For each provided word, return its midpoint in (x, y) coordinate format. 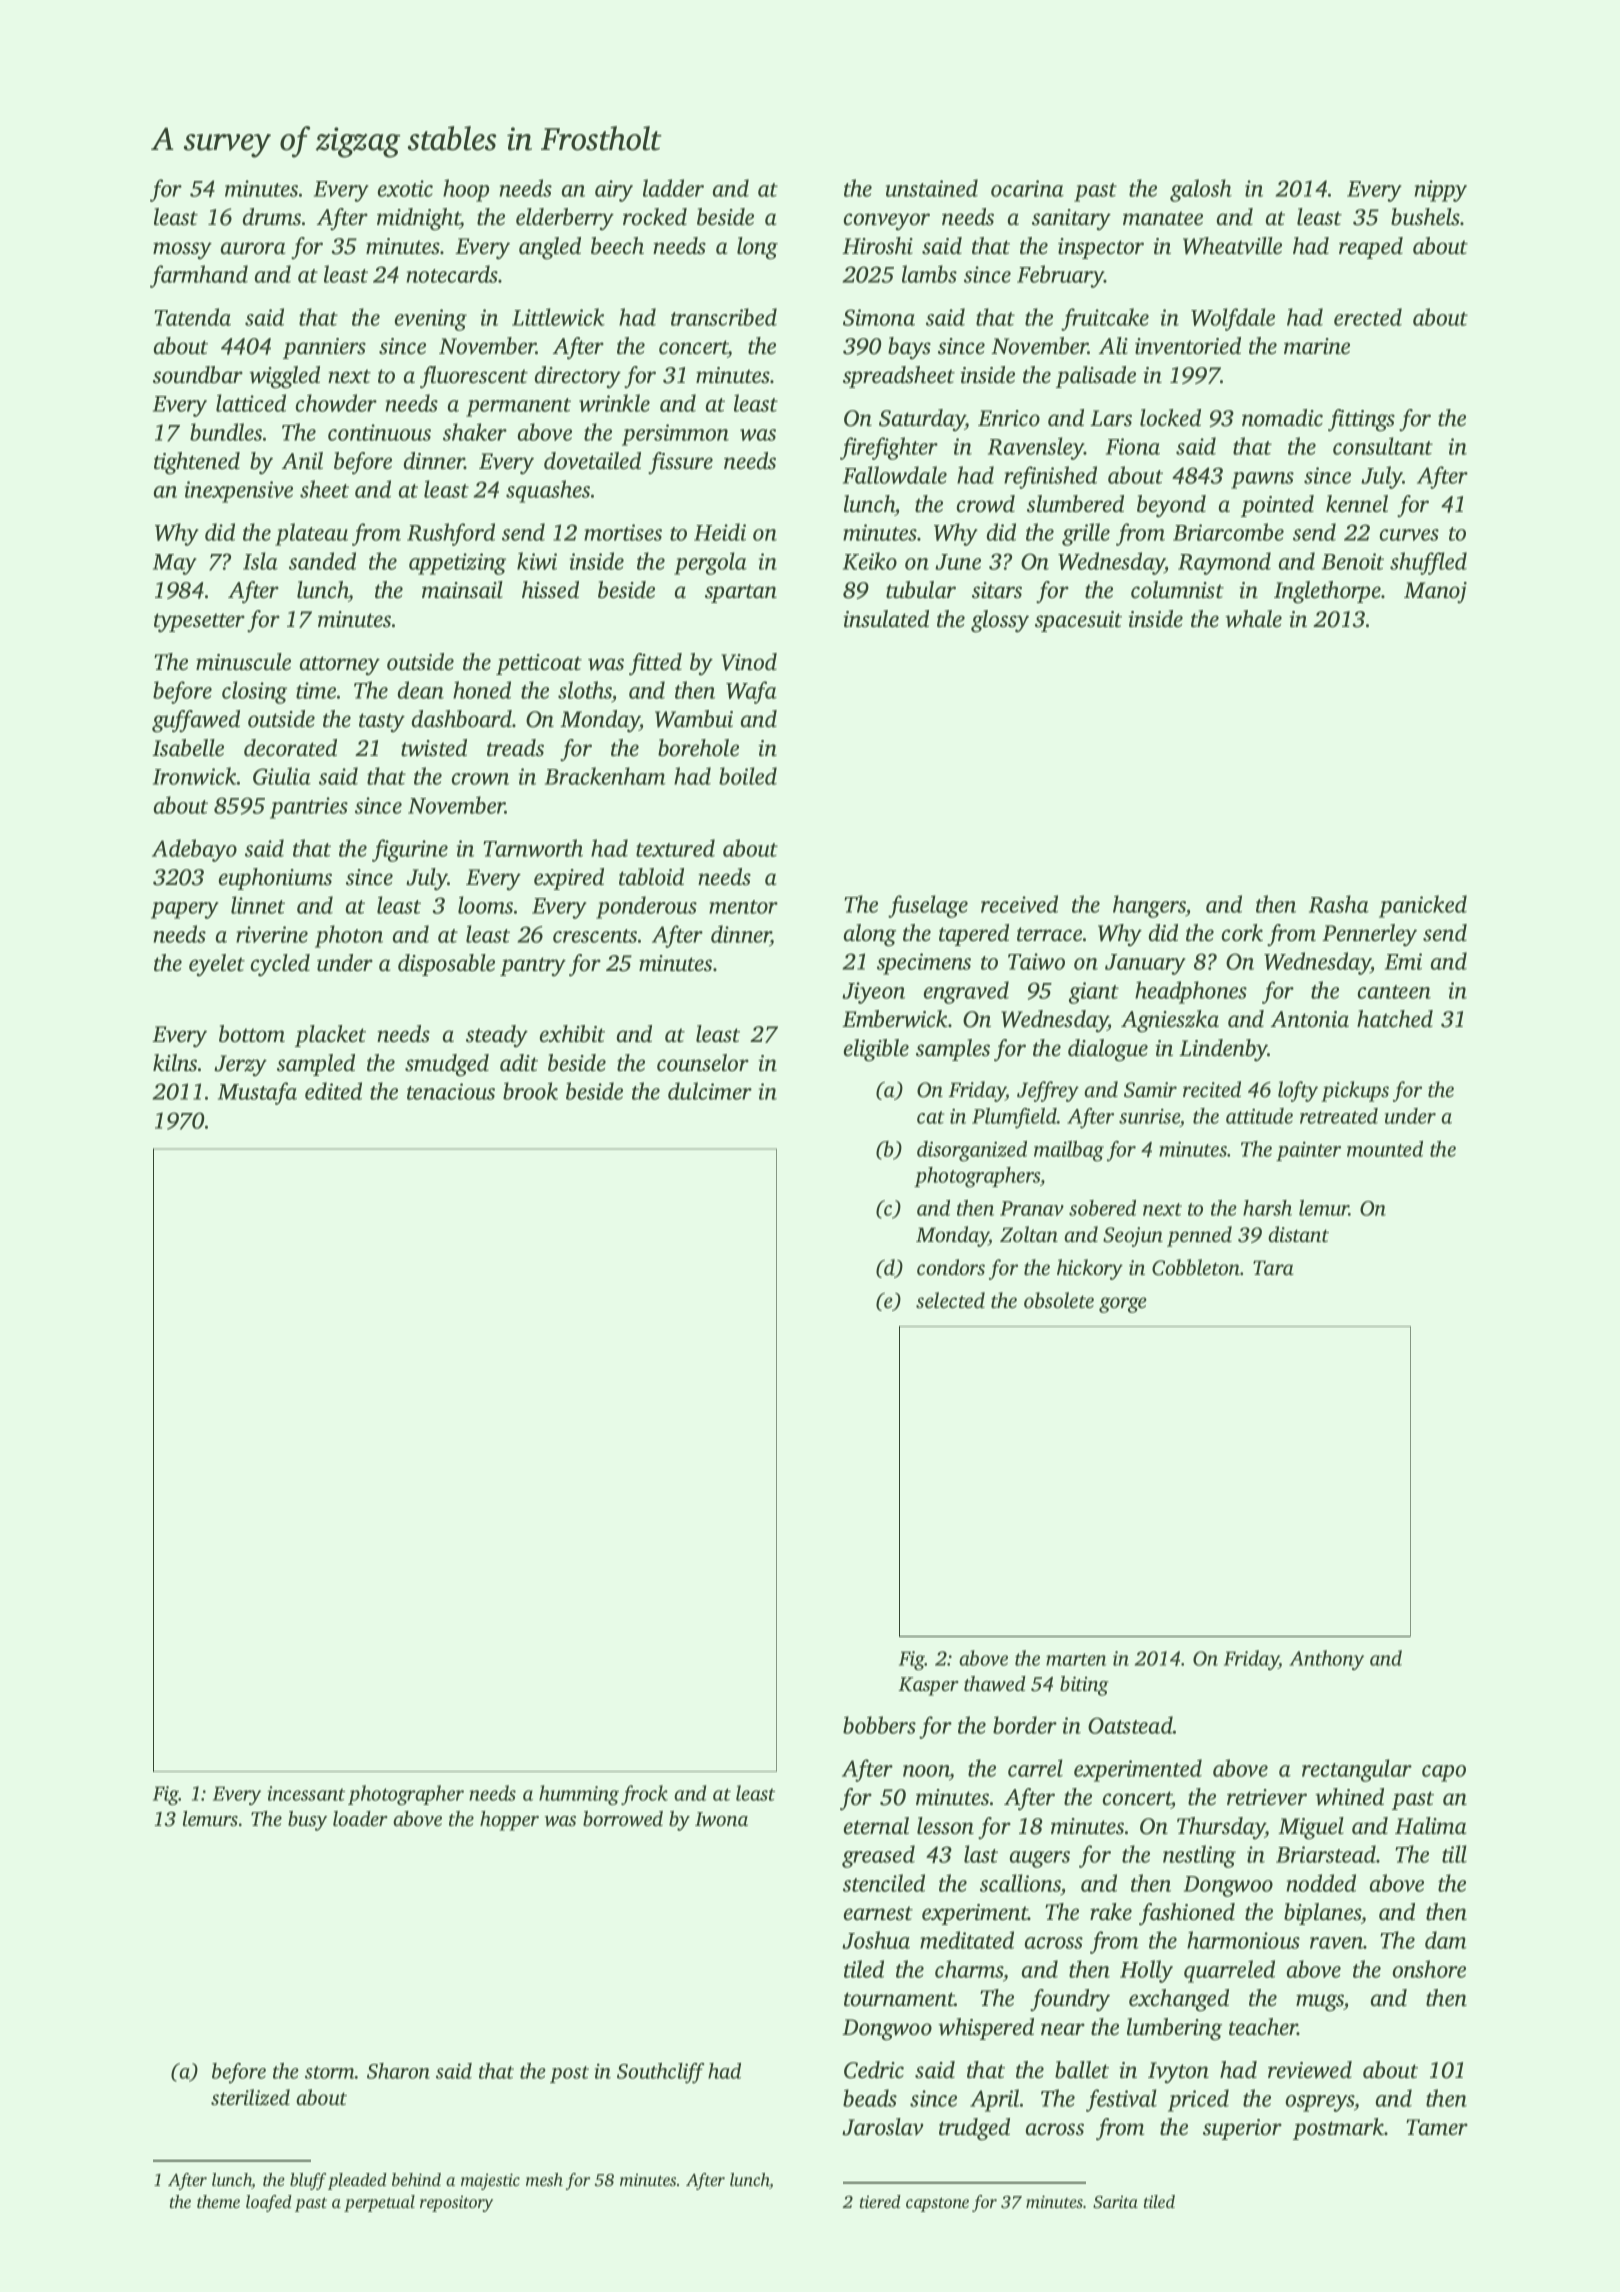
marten (1076, 1659)
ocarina (1027, 188)
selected (950, 1300)
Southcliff (661, 2073)
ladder (673, 188)
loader (360, 1818)
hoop (466, 190)
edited (333, 1091)
